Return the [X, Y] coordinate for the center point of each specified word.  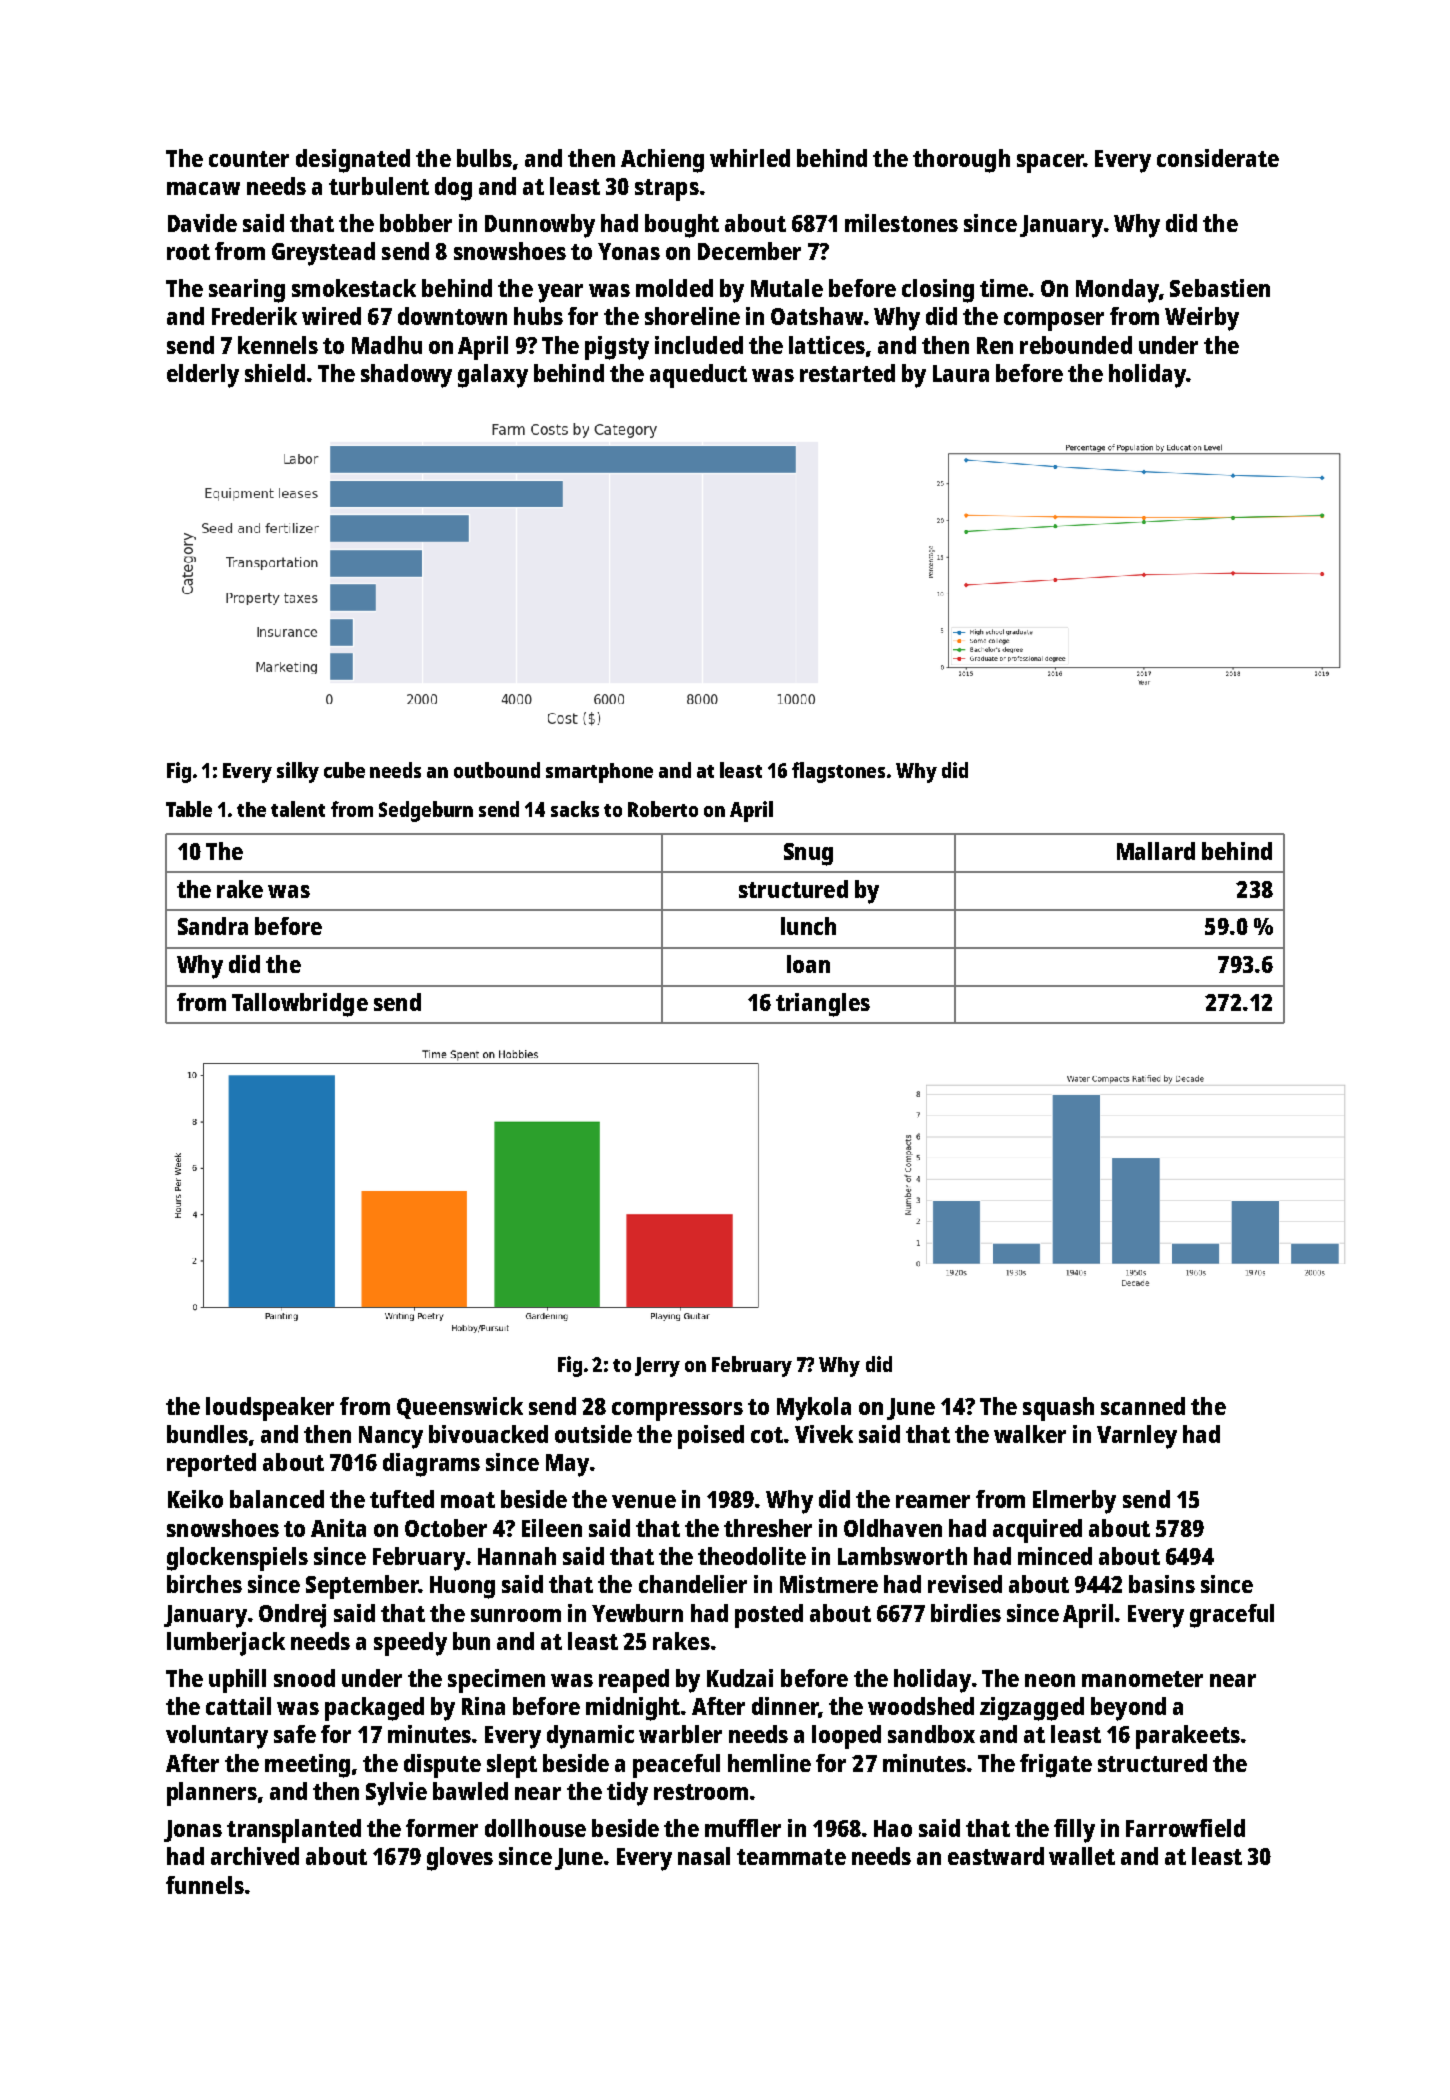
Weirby [1202, 319]
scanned [1143, 1406]
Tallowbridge [300, 1005]
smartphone [599, 773]
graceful [1232, 1616]
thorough [961, 161]
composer [1054, 321]
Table [189, 809]
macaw [203, 188]
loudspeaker [270, 1409]
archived [255, 1856]
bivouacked [488, 1434]
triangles [823, 1005]
